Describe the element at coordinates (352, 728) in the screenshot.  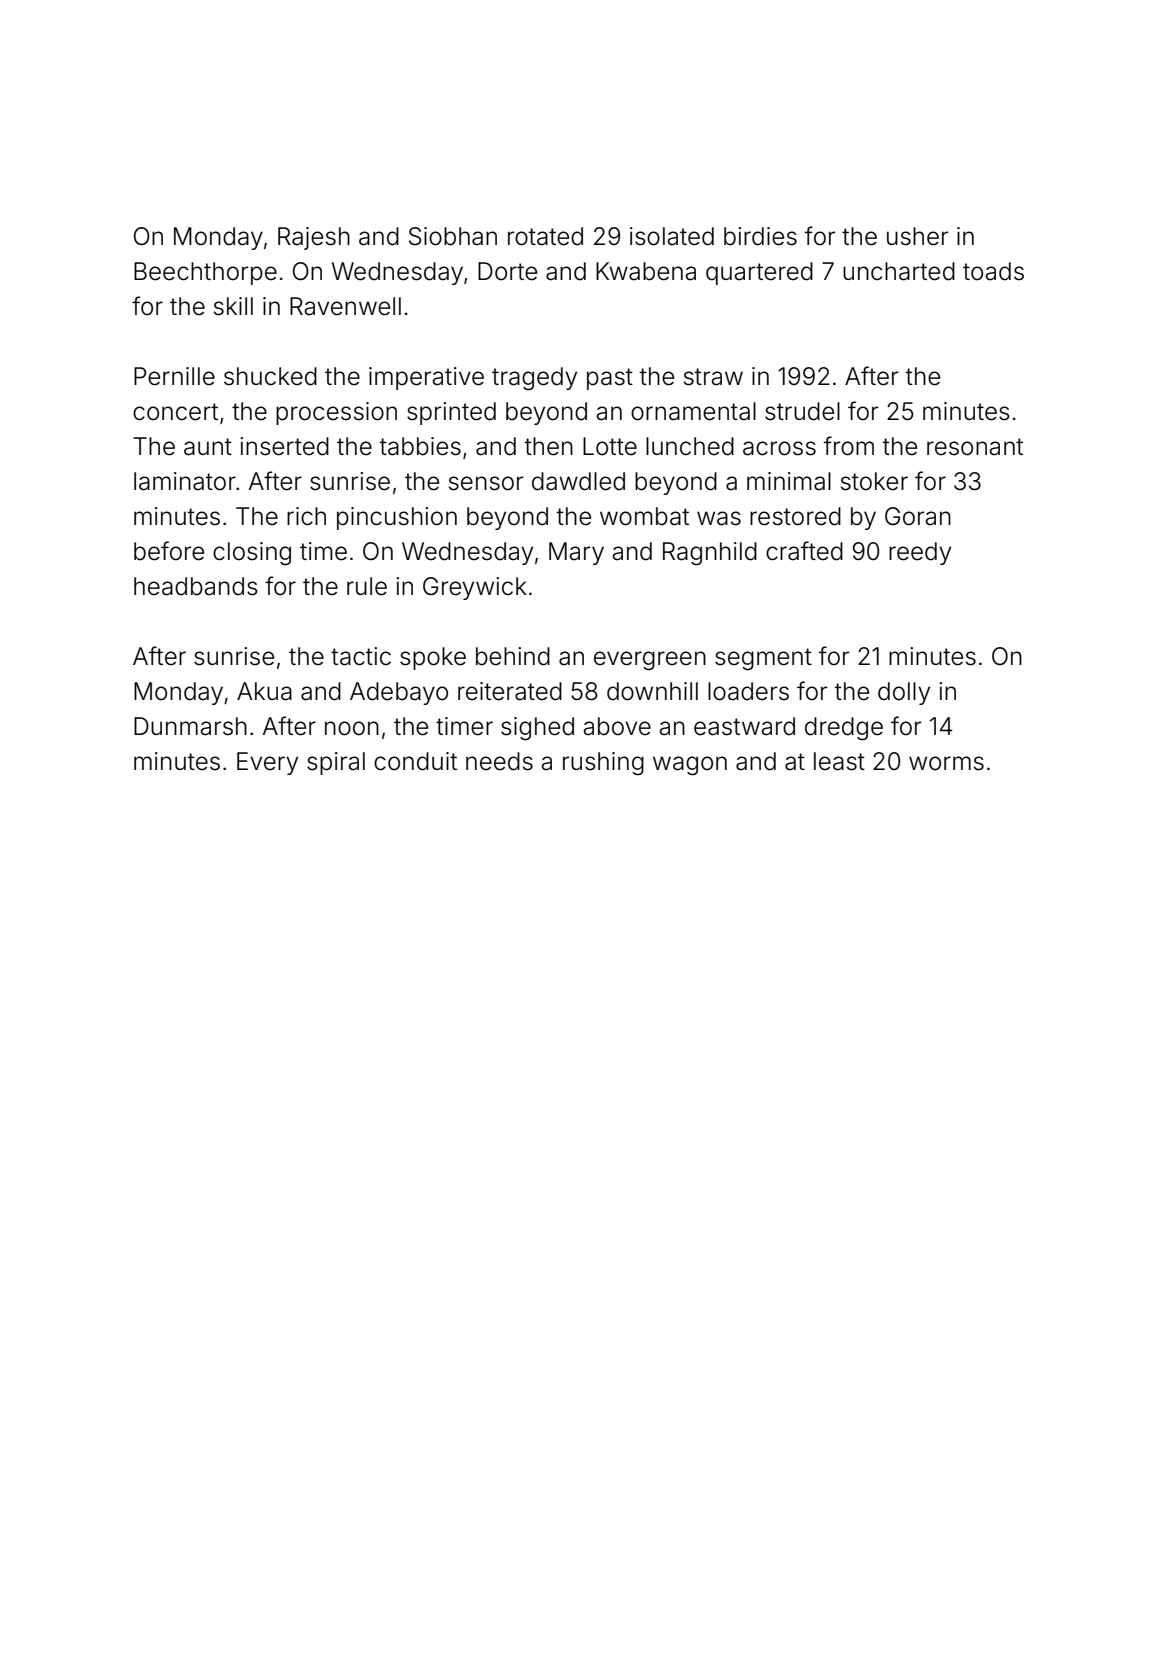
I see `noon` at that location.
